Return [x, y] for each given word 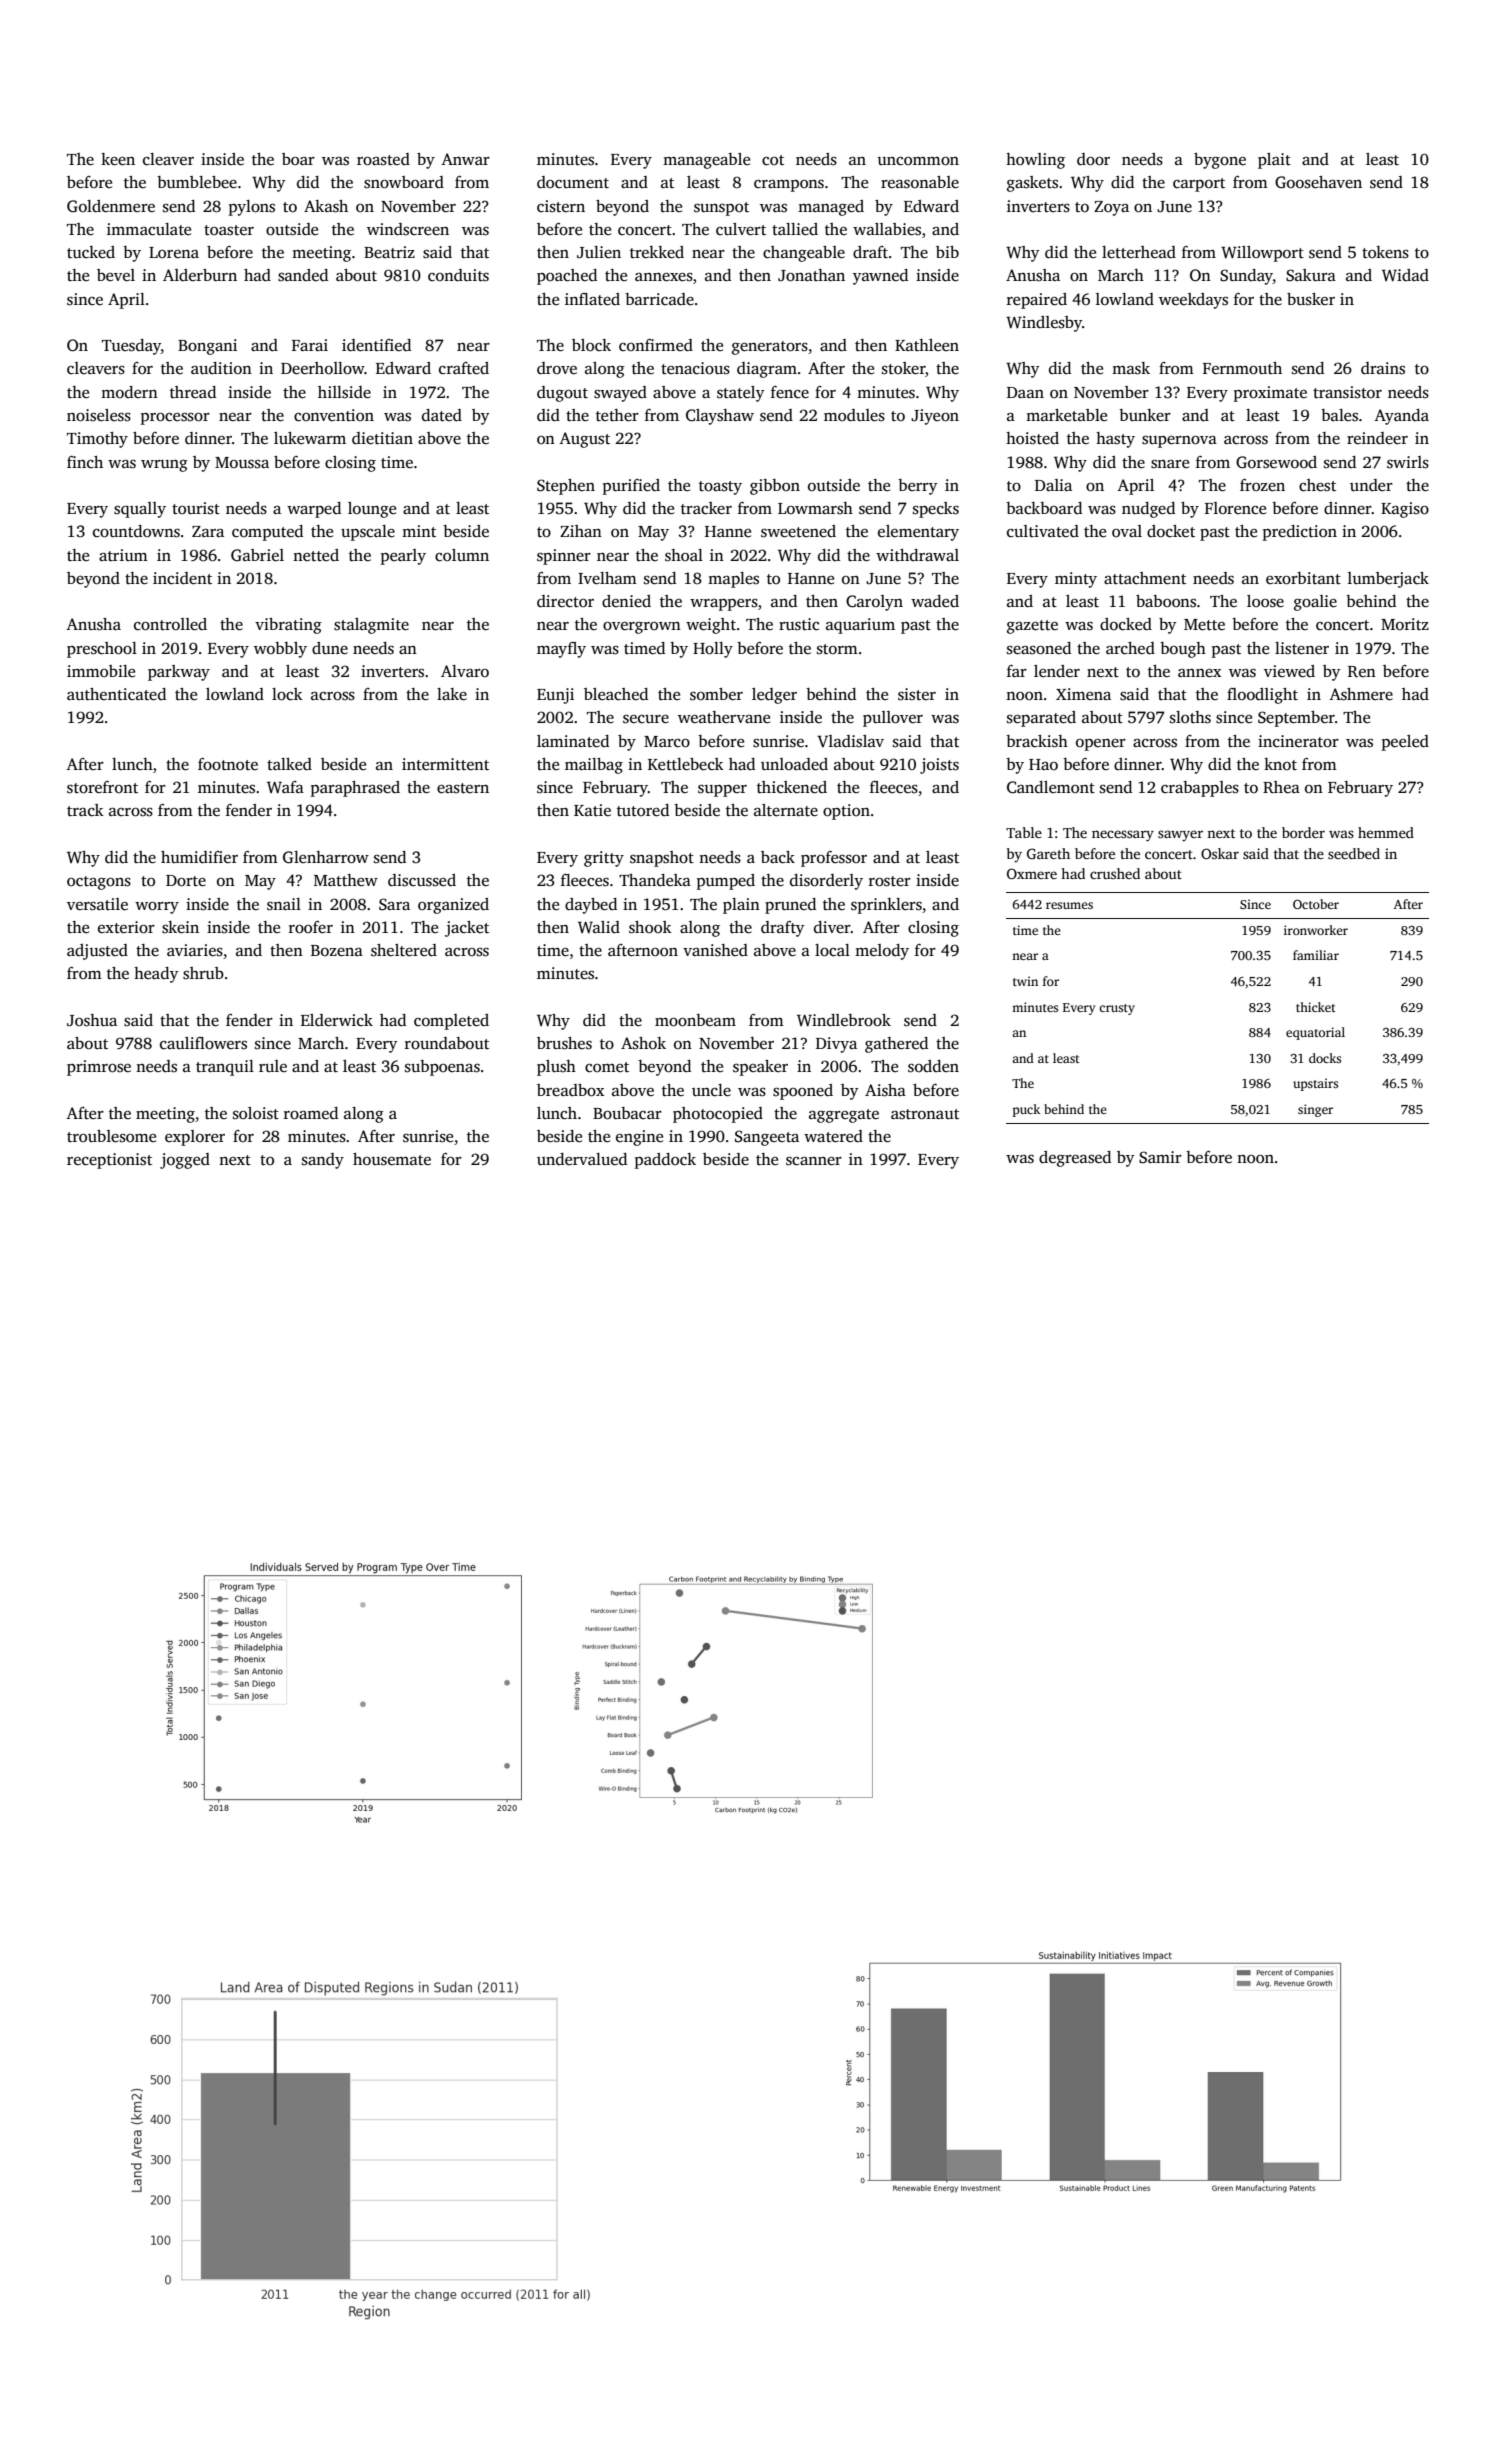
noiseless [99, 415]
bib [947, 252]
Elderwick [337, 1020]
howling [1035, 161]
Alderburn [200, 275]
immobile [101, 671]
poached [567, 277]
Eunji [555, 696]
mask [1131, 368]
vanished [715, 950]
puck [1026, 1110]
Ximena [1083, 694]
